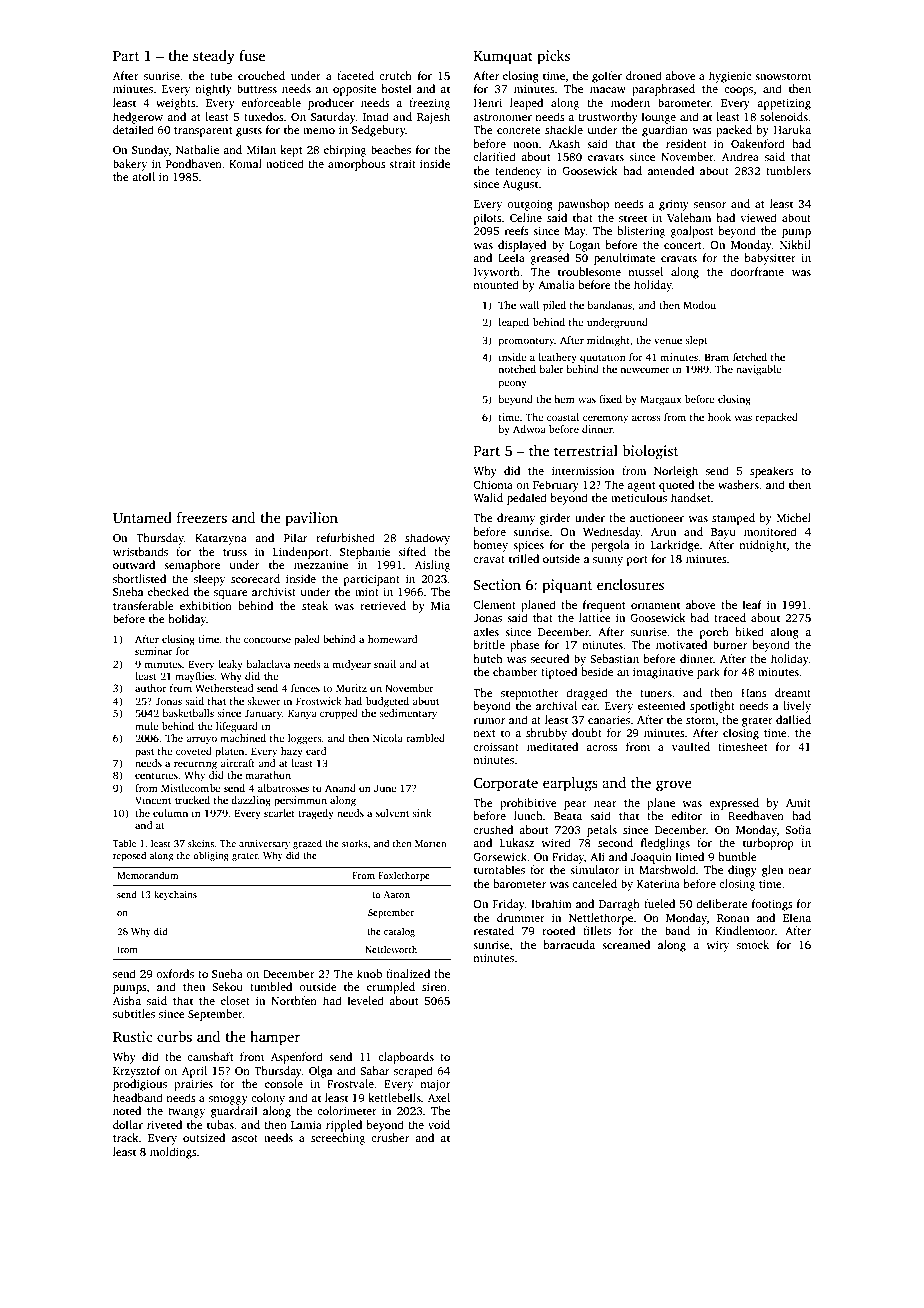  I want to click on dollar, so click(128, 1124).
